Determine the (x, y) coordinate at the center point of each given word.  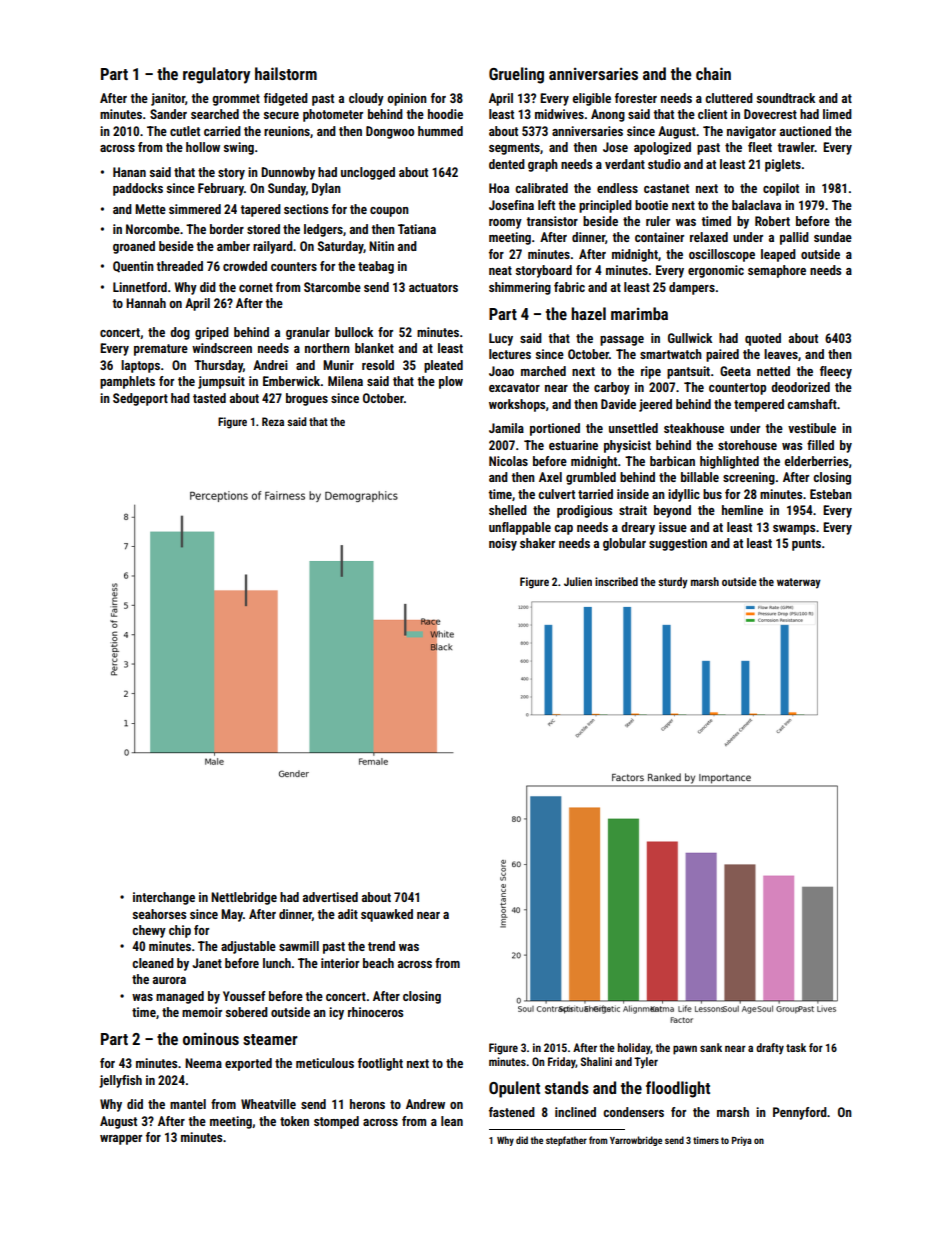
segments (514, 149)
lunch (277, 963)
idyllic (684, 495)
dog (180, 333)
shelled (508, 510)
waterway (799, 583)
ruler (658, 221)
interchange (164, 898)
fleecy (836, 372)
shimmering (520, 288)
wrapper (121, 1140)
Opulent (514, 1089)
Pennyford (800, 1113)
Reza (273, 421)
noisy (503, 544)
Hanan (129, 172)
